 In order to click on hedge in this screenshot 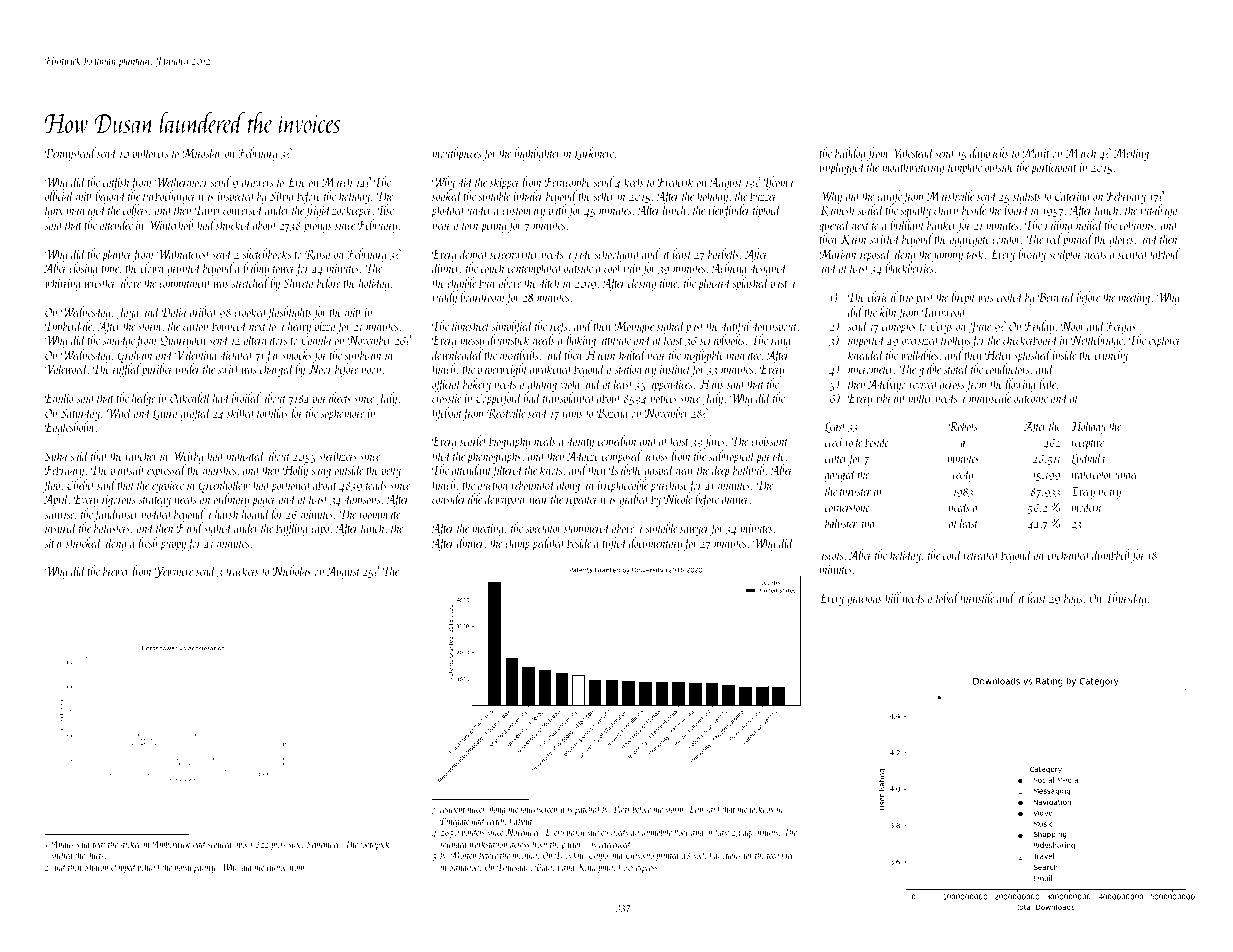, I will do `click(143, 399)`.
